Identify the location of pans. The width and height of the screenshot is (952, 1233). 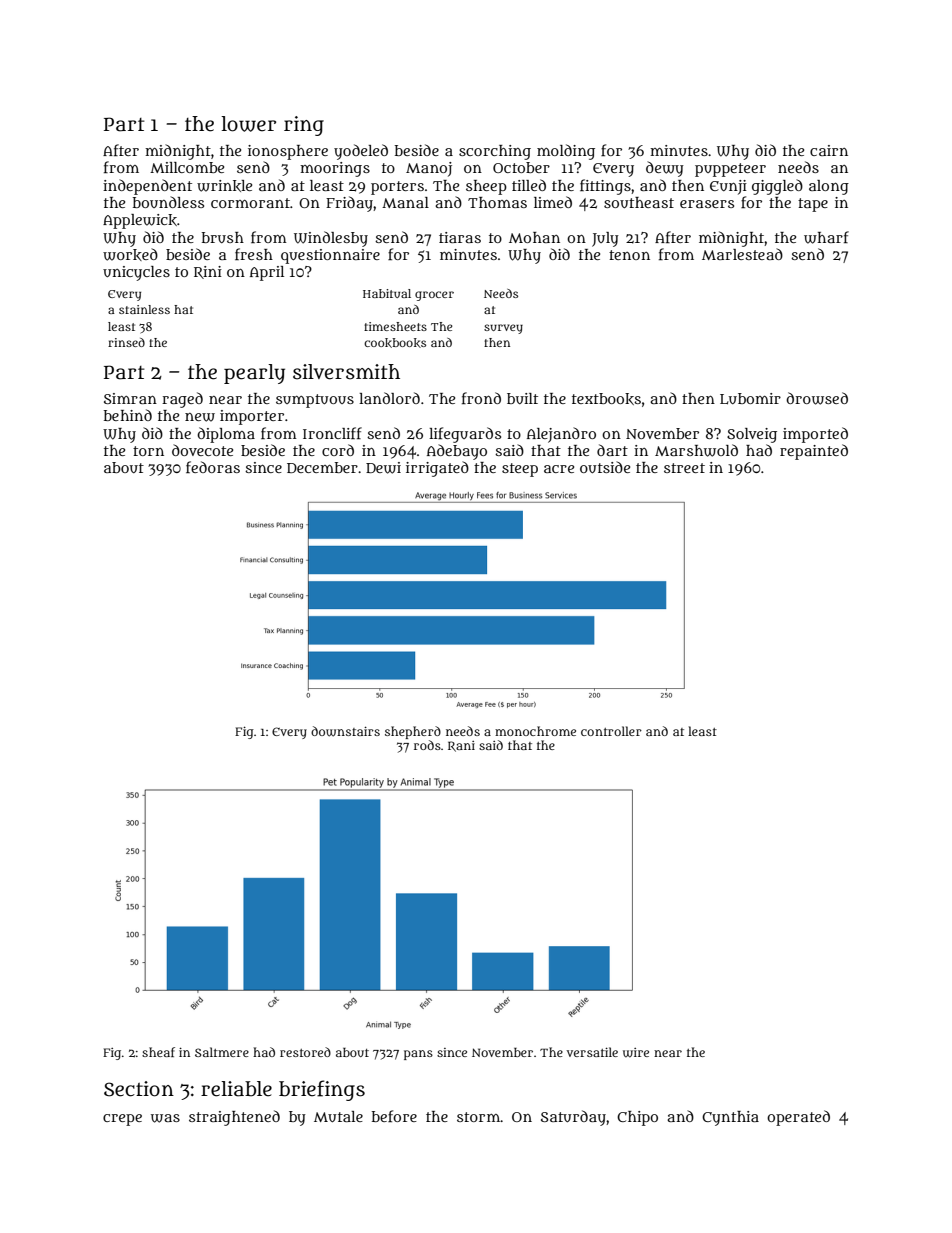
(418, 1055).
